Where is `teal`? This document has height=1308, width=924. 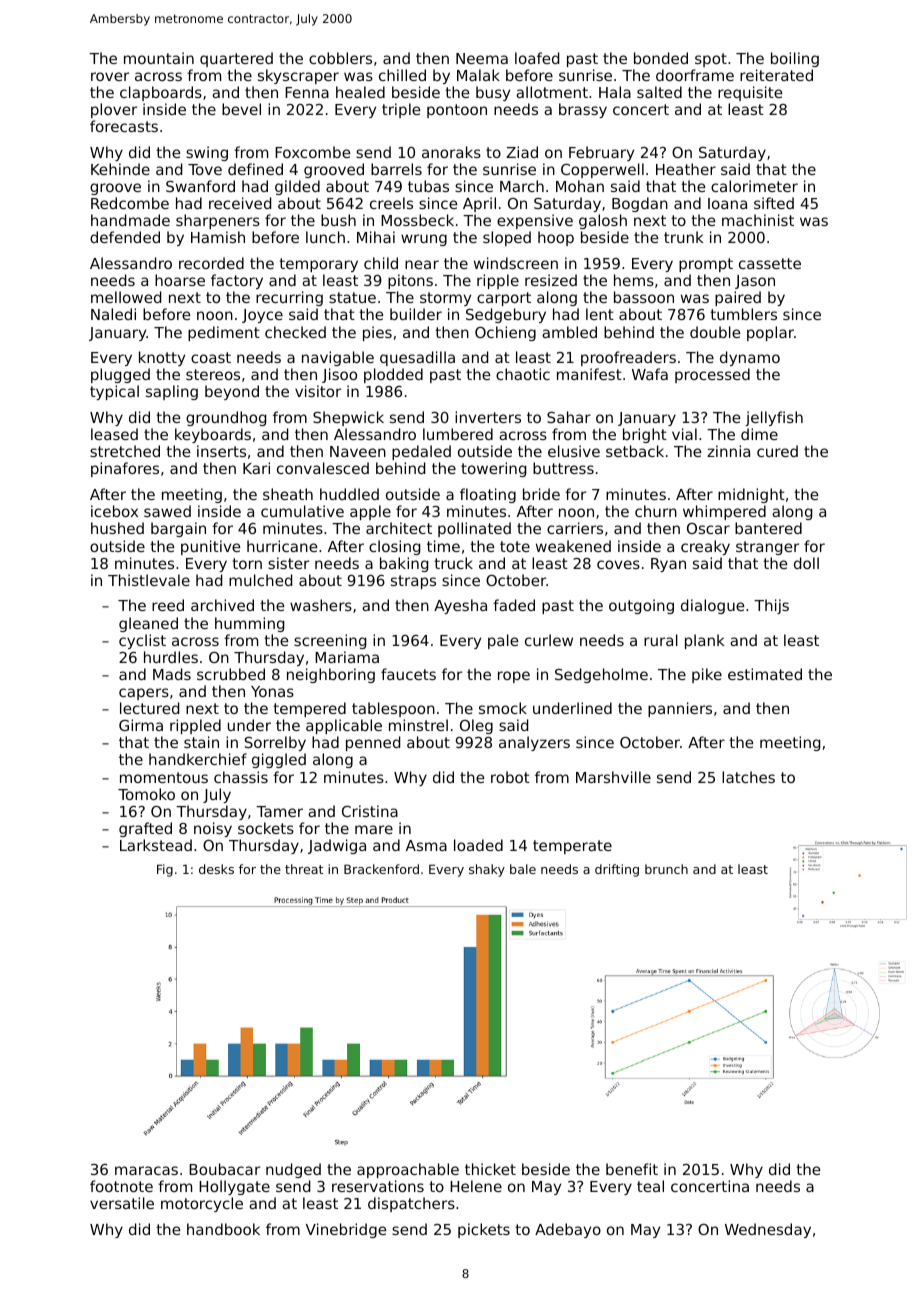
teal is located at coordinates (650, 1186).
